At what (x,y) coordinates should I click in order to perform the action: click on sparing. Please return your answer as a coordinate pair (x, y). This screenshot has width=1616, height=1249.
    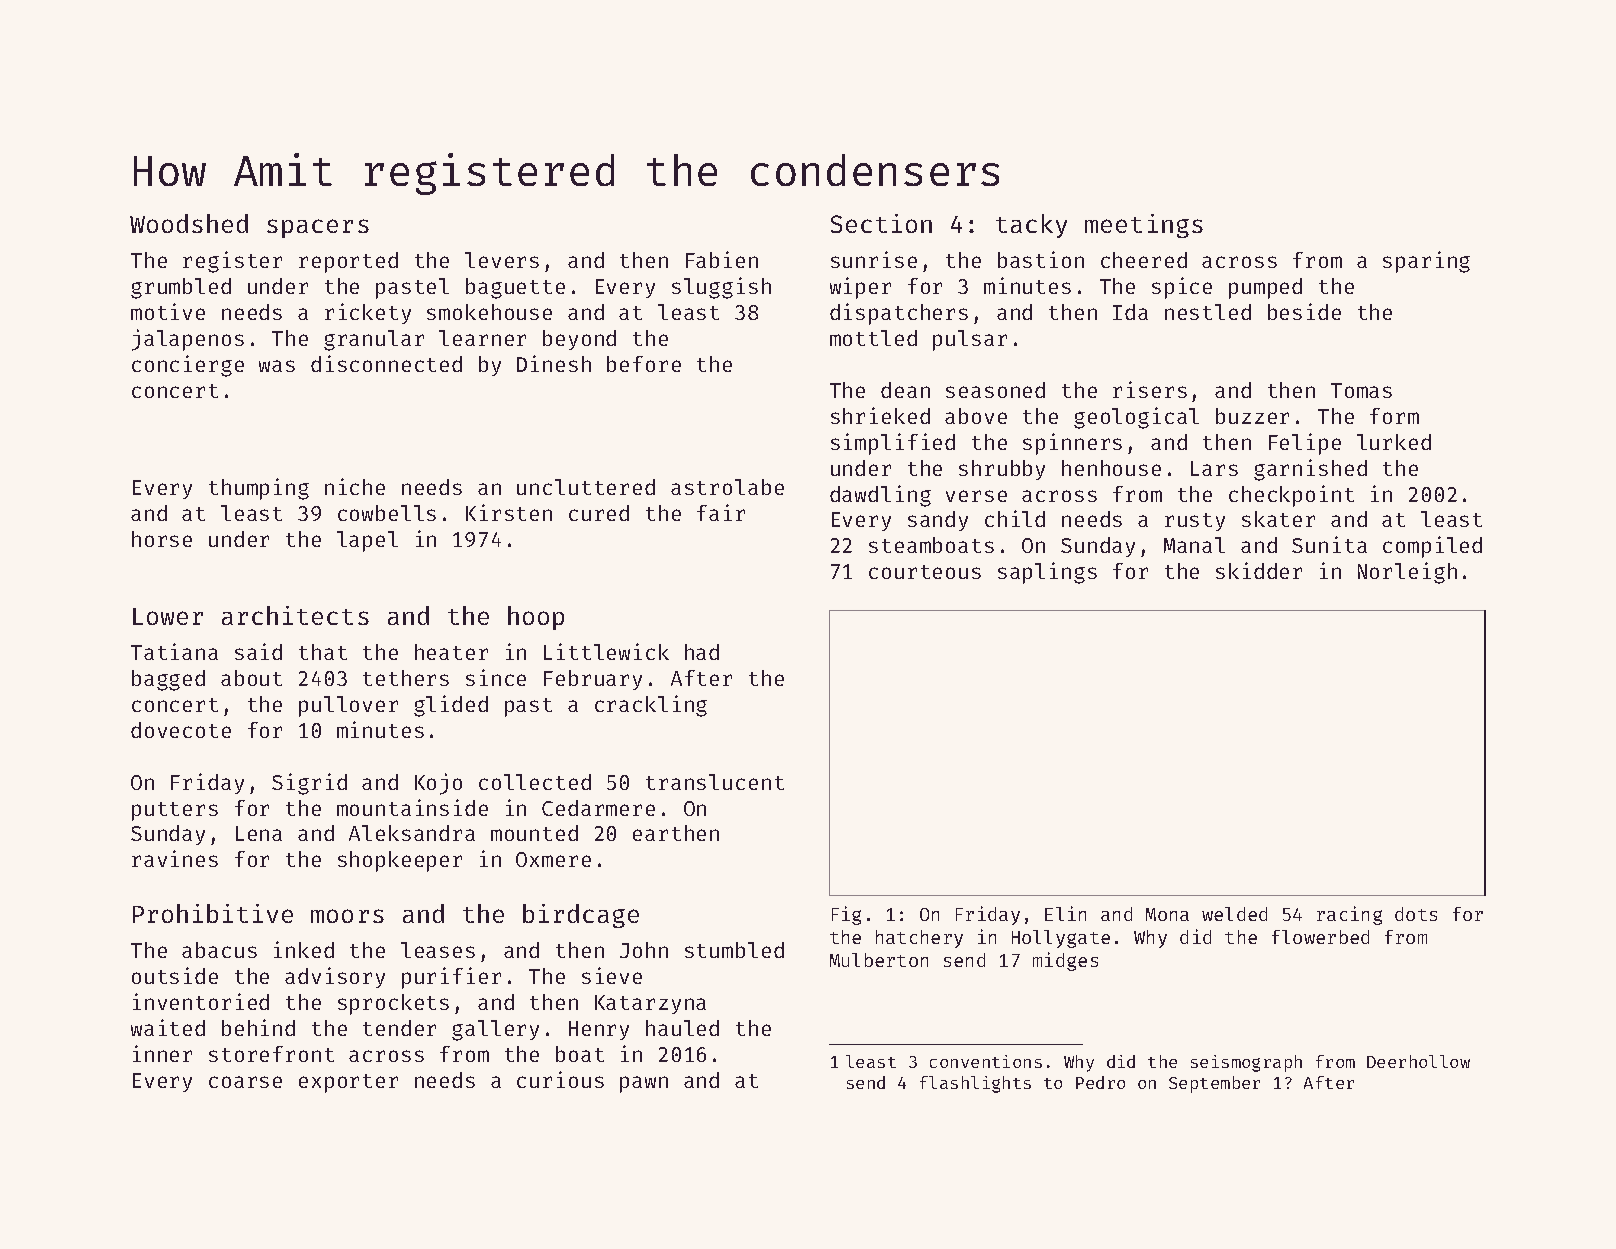
    Looking at the image, I should click on (1426, 262).
